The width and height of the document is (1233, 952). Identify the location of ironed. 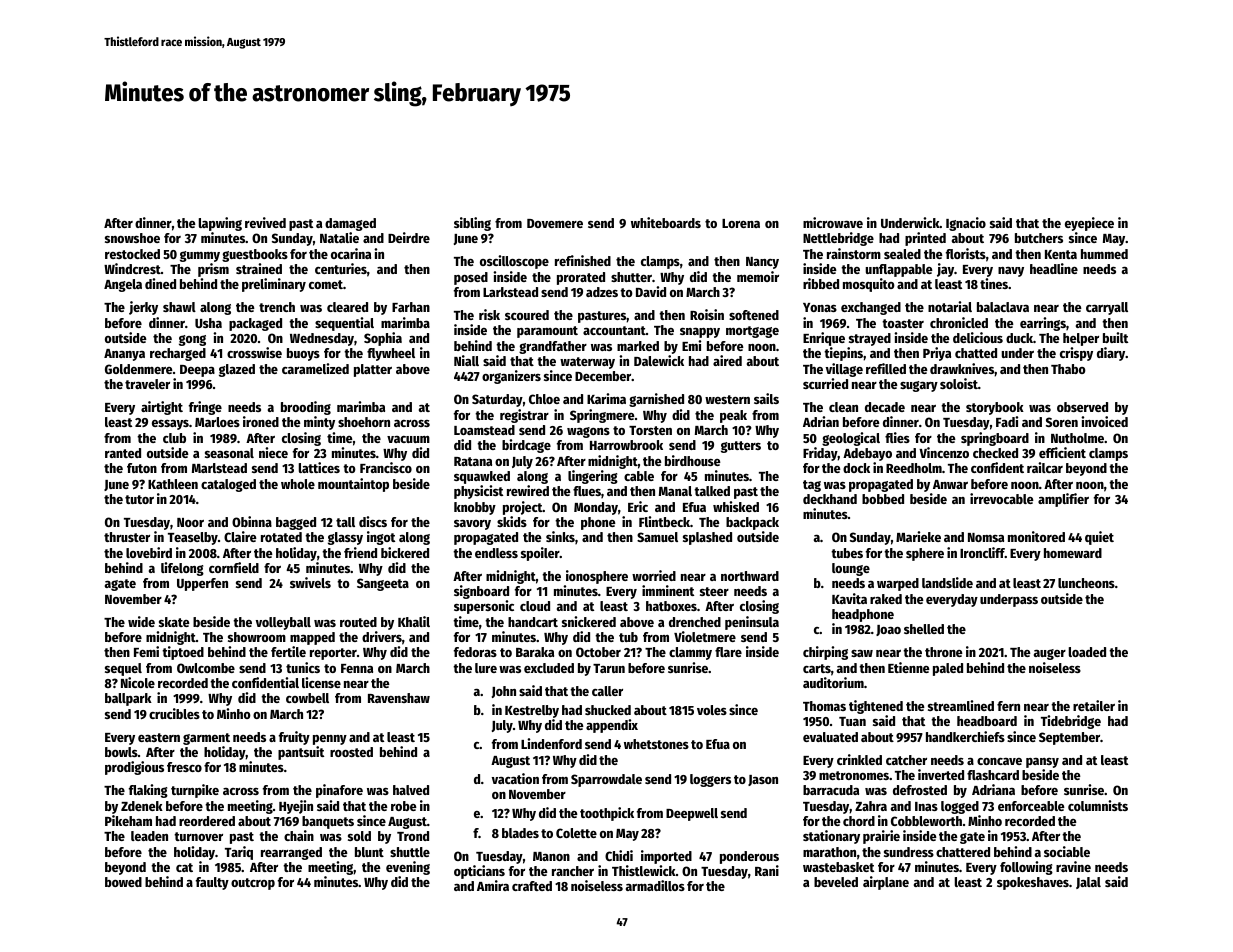
(261, 421).
